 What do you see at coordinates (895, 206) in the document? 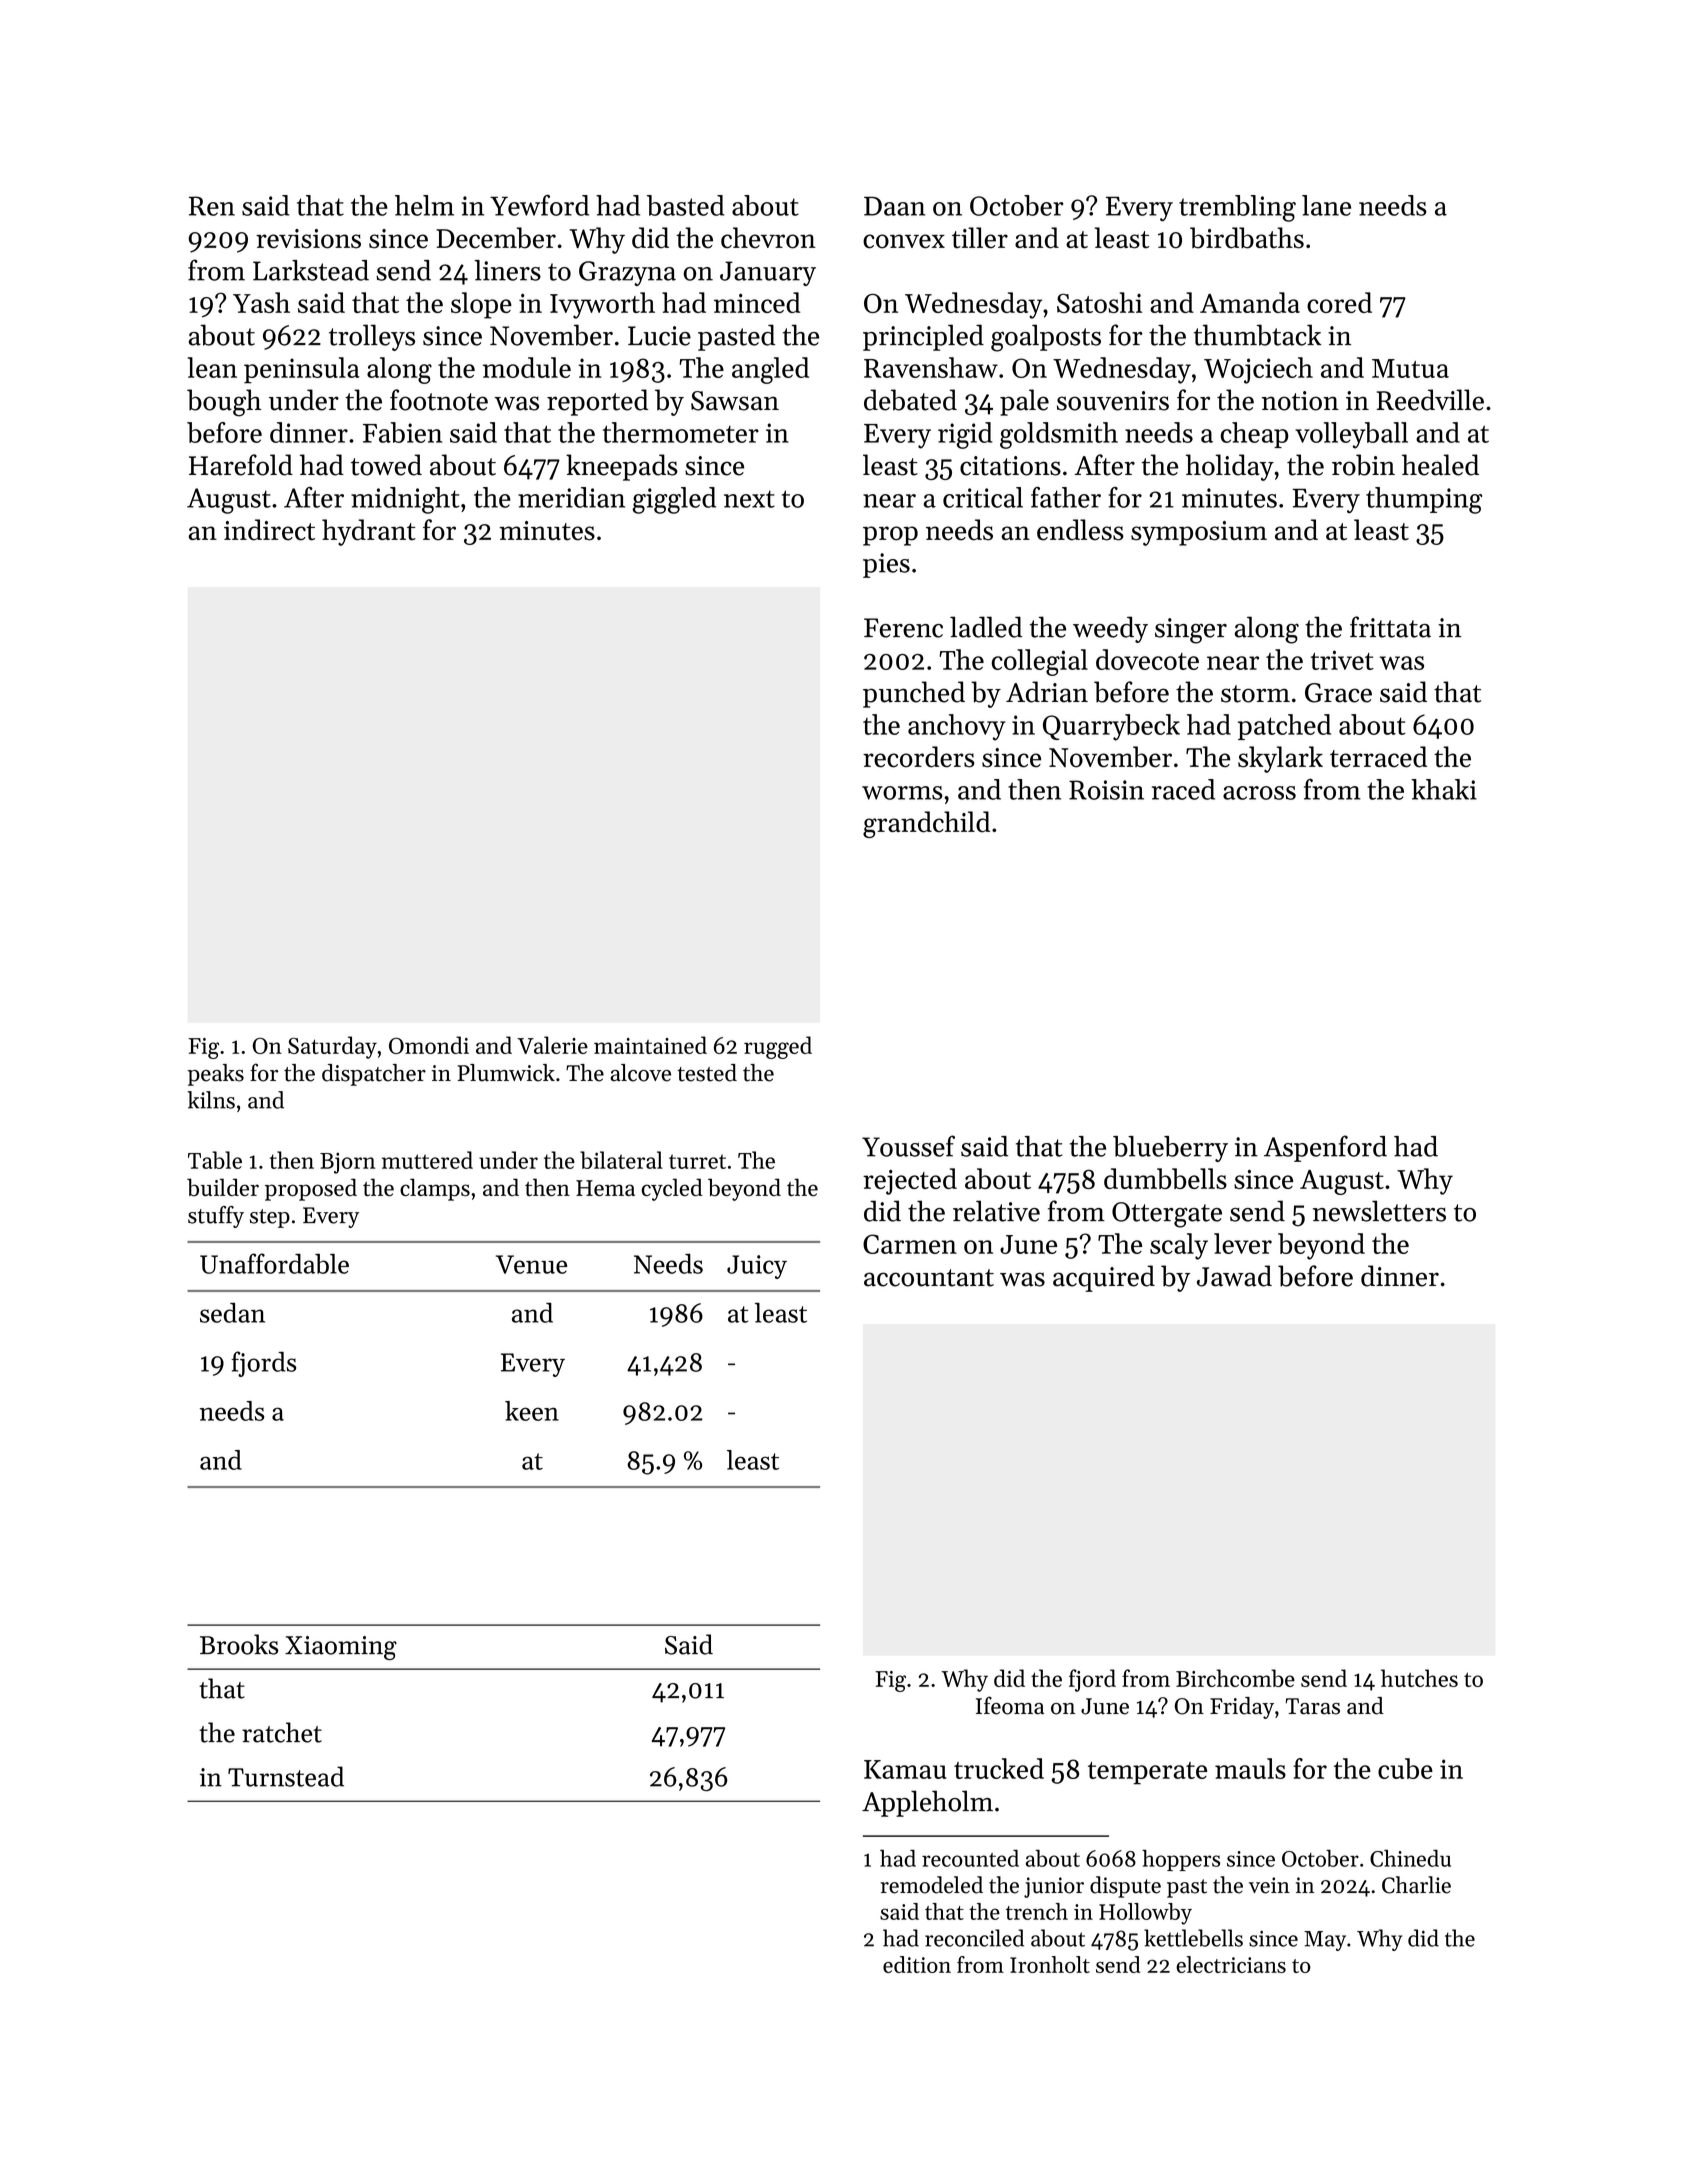
I see `Daan` at bounding box center [895, 206].
